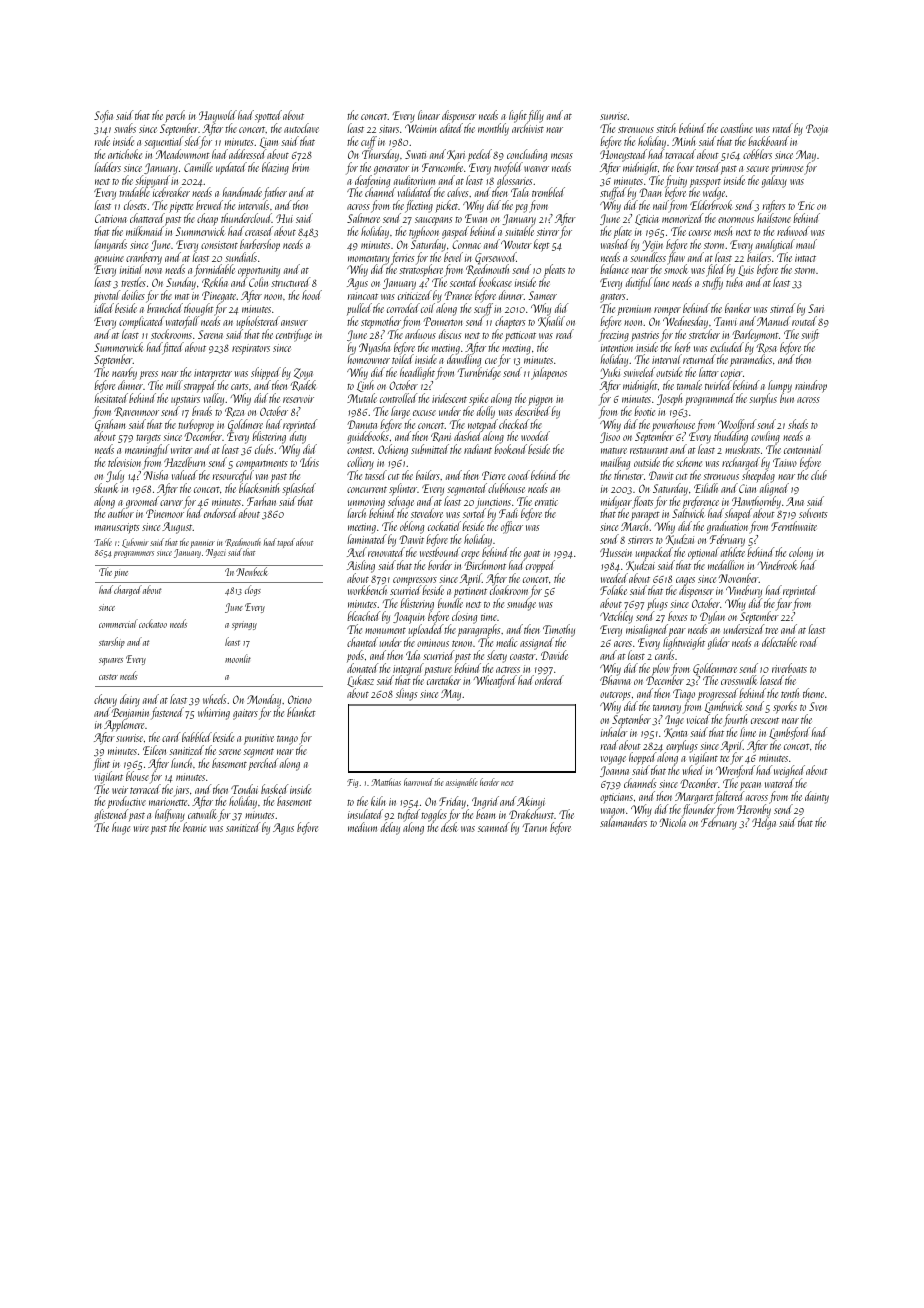 This document has height=1308, width=924. What do you see at coordinates (798, 424) in the document?
I see `sheds` at bounding box center [798, 424].
